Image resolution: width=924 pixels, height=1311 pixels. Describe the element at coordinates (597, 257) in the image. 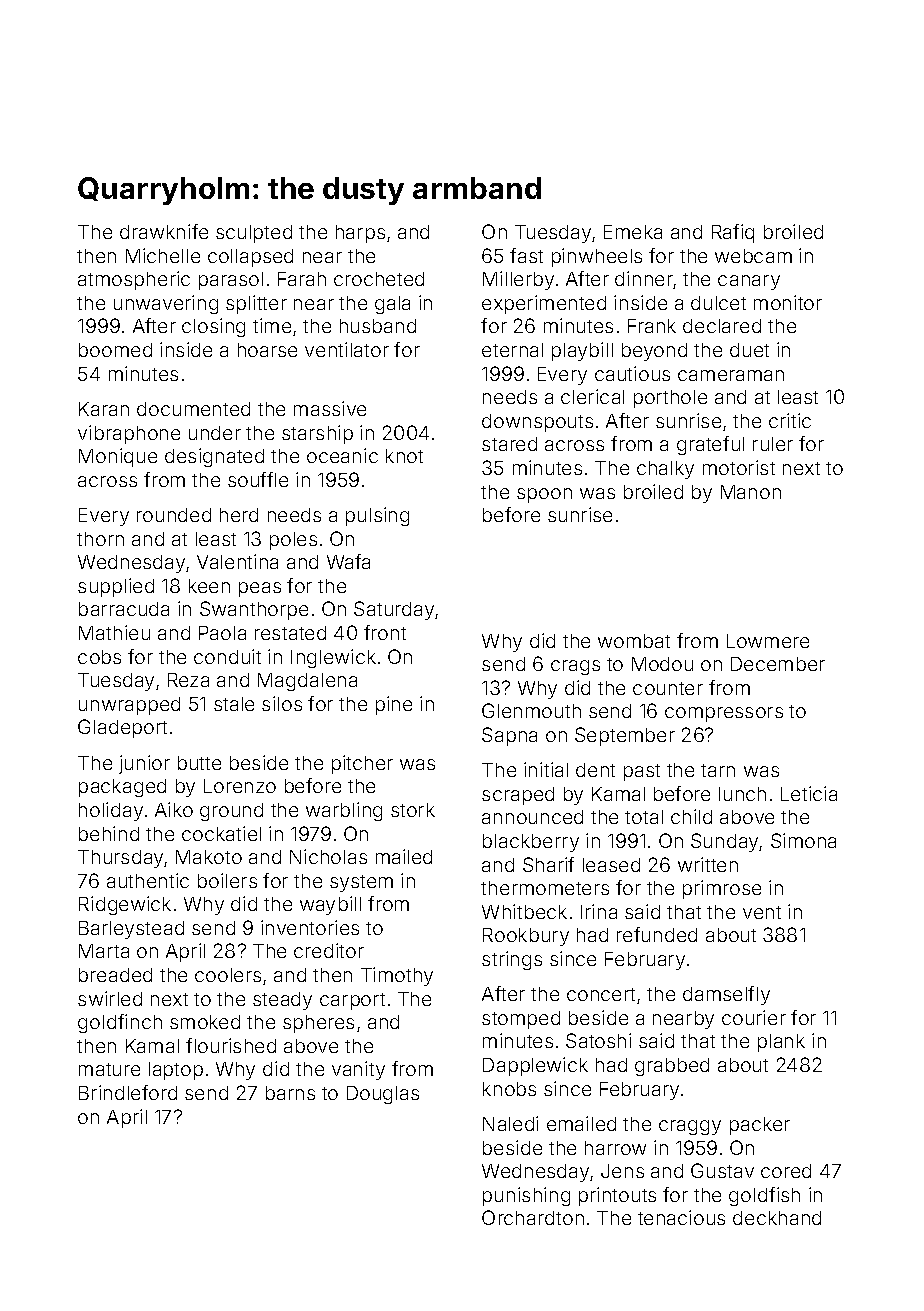

I see `pinwheels` at that location.
